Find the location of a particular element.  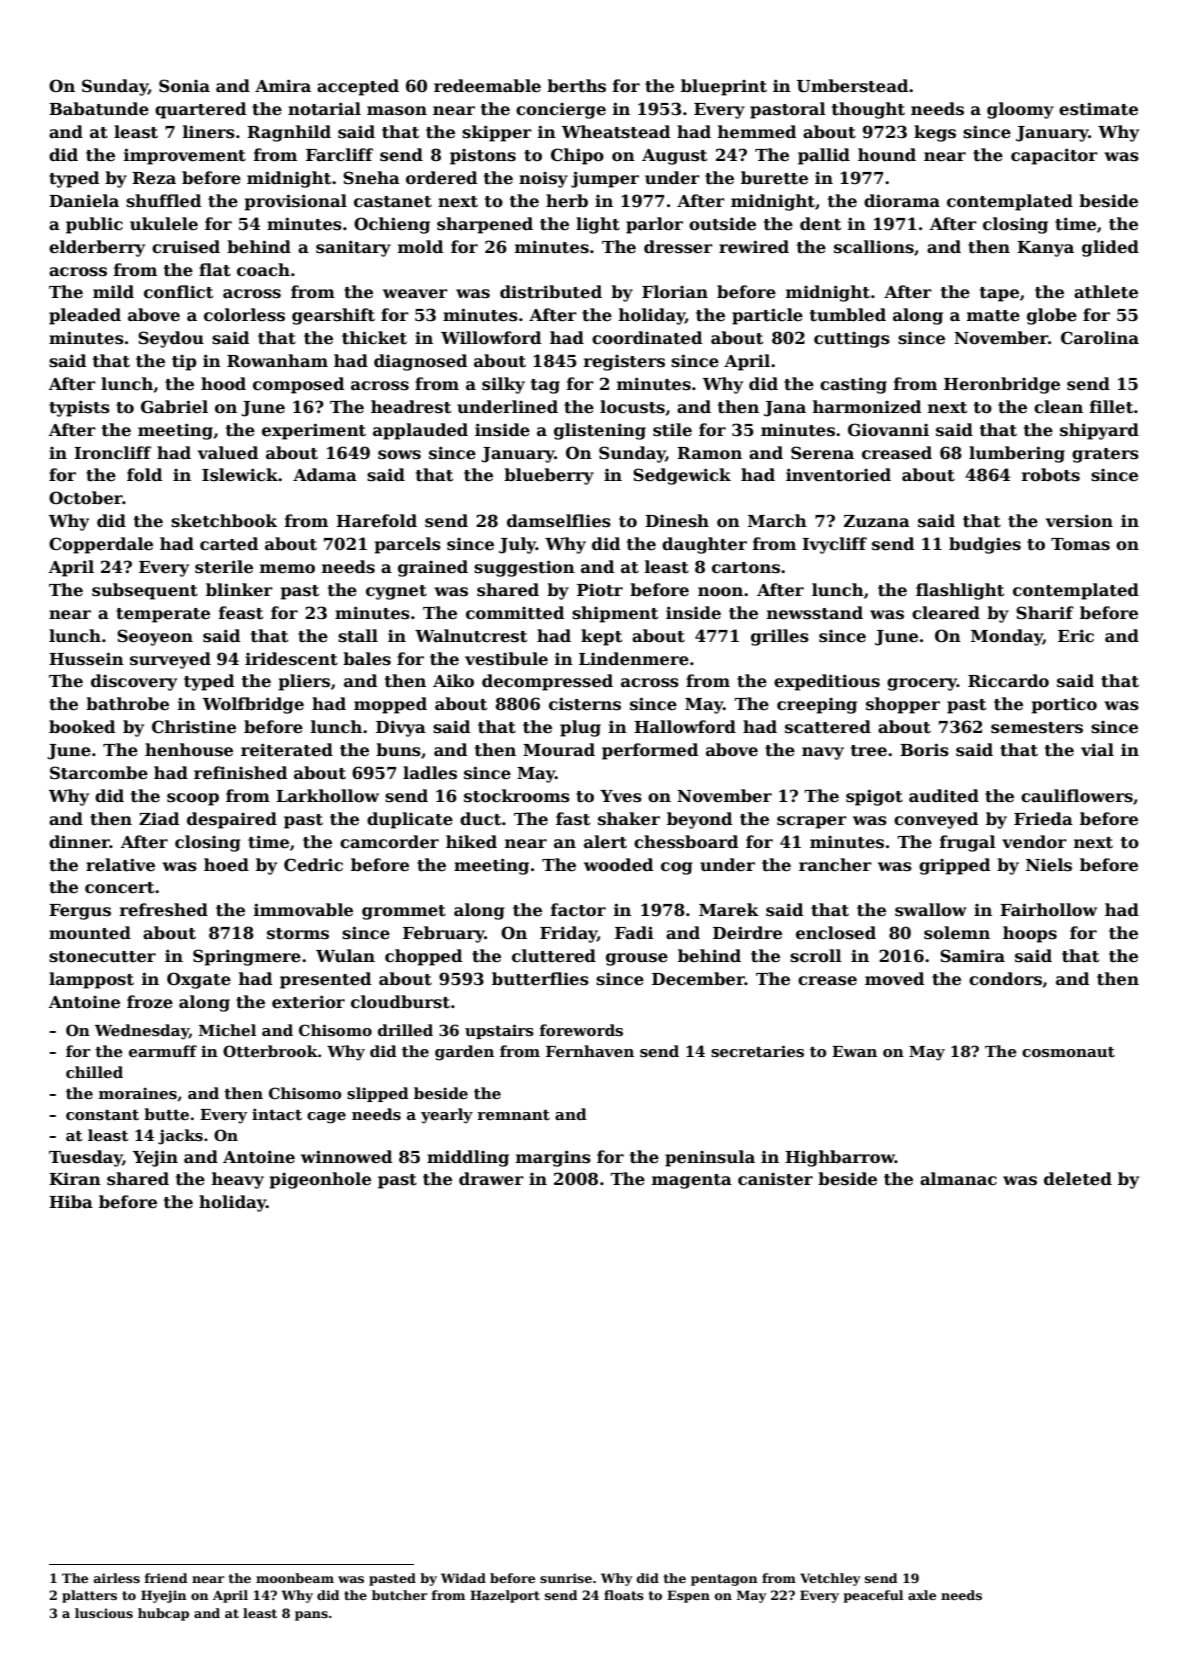

Wheatstead is located at coordinates (616, 132).
